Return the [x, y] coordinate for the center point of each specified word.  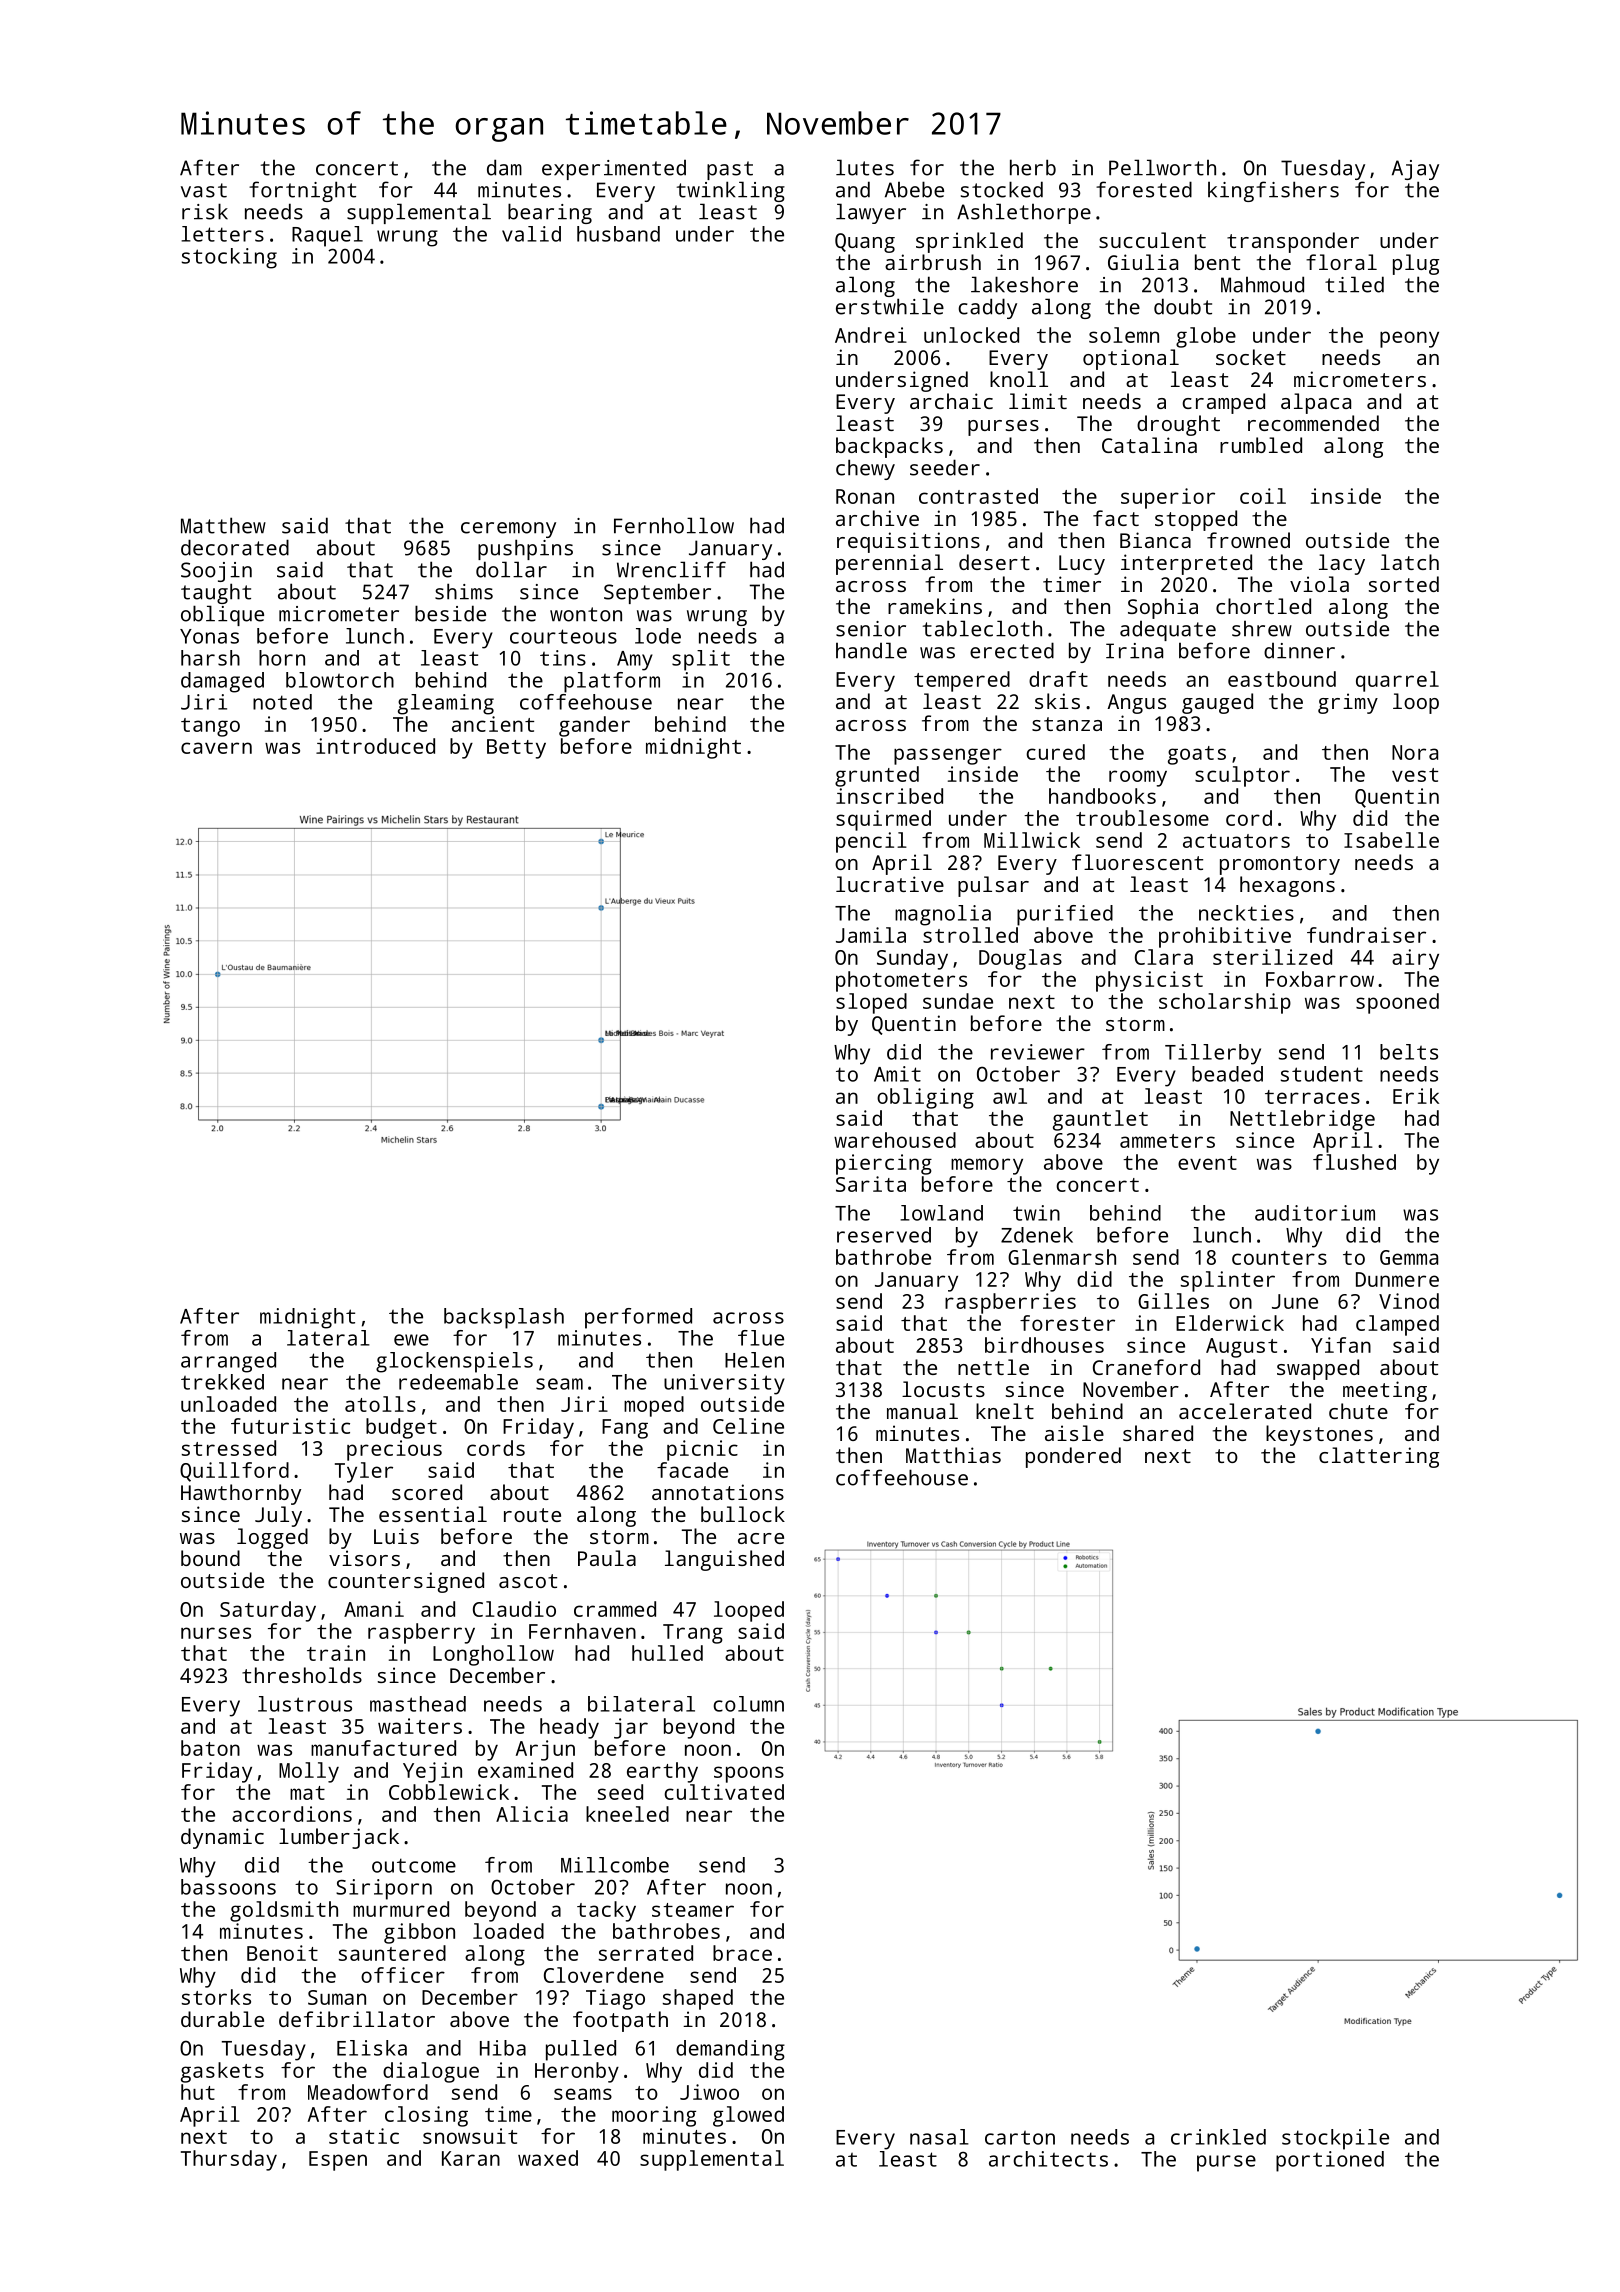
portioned [1330, 2161]
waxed [548, 2158]
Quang [865, 243]
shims [464, 591]
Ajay [1415, 170]
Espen [338, 2161]
